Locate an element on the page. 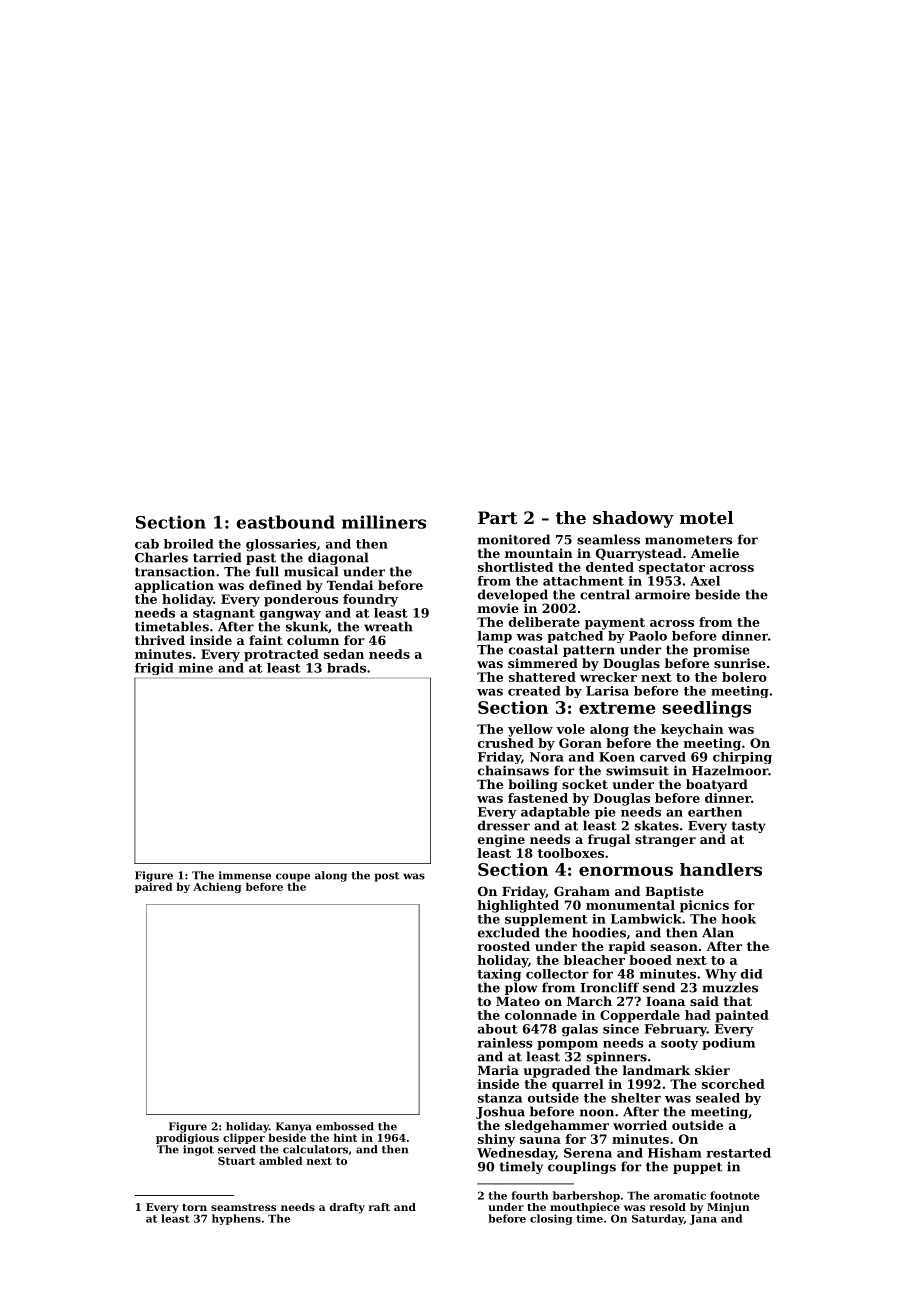 The width and height of the image is (908, 1316). paired is located at coordinates (154, 887).
